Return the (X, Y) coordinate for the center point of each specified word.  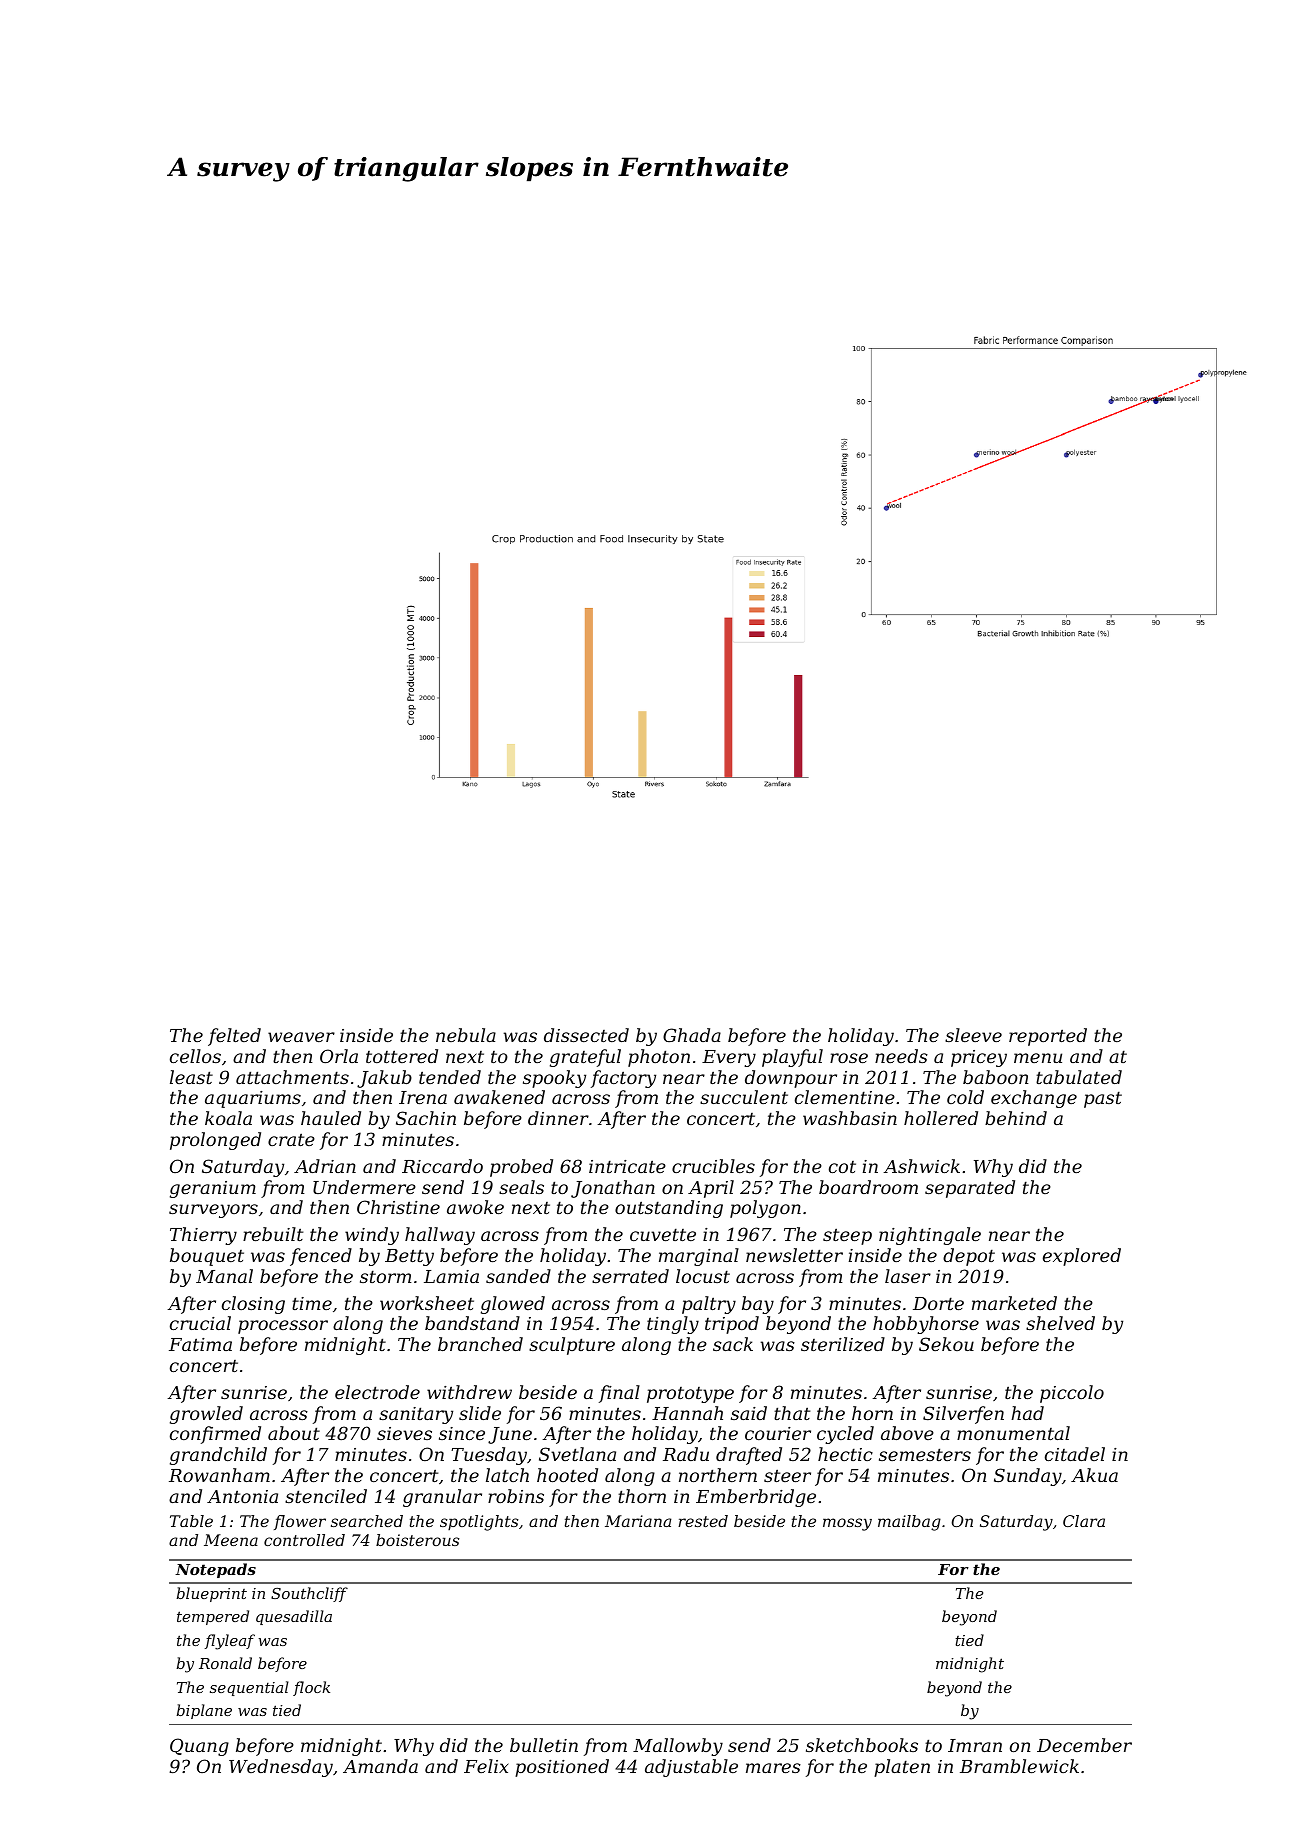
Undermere (364, 1187)
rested (703, 1521)
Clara (1084, 1521)
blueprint (211, 1594)
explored (1082, 1257)
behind (1016, 1118)
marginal (699, 1257)
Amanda (380, 1766)
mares (773, 1768)
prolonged (215, 1141)
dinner (558, 1118)
